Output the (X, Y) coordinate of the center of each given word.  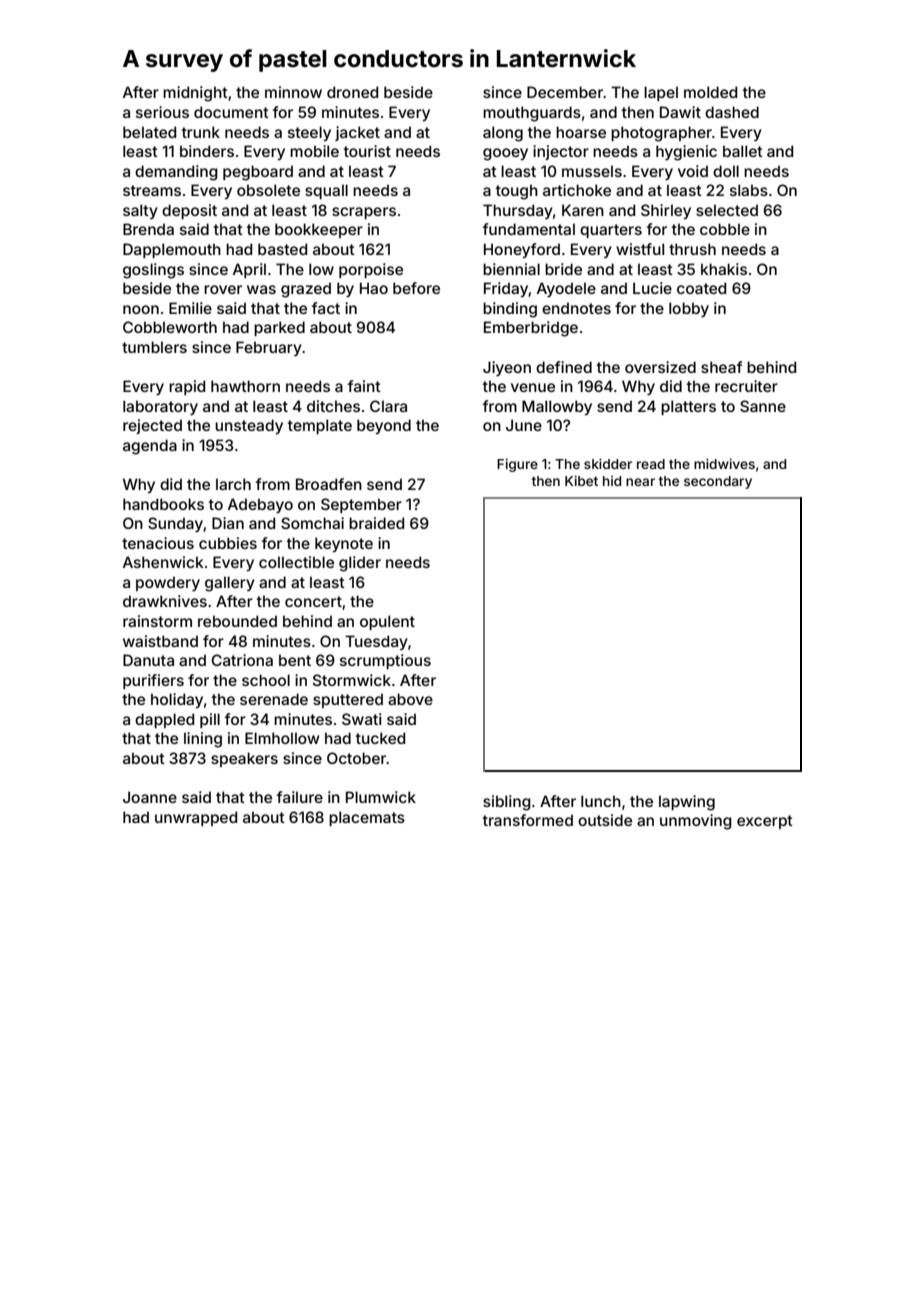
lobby (689, 309)
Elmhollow (282, 738)
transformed (528, 820)
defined (564, 367)
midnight (195, 94)
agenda (150, 447)
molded (710, 92)
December (565, 92)
